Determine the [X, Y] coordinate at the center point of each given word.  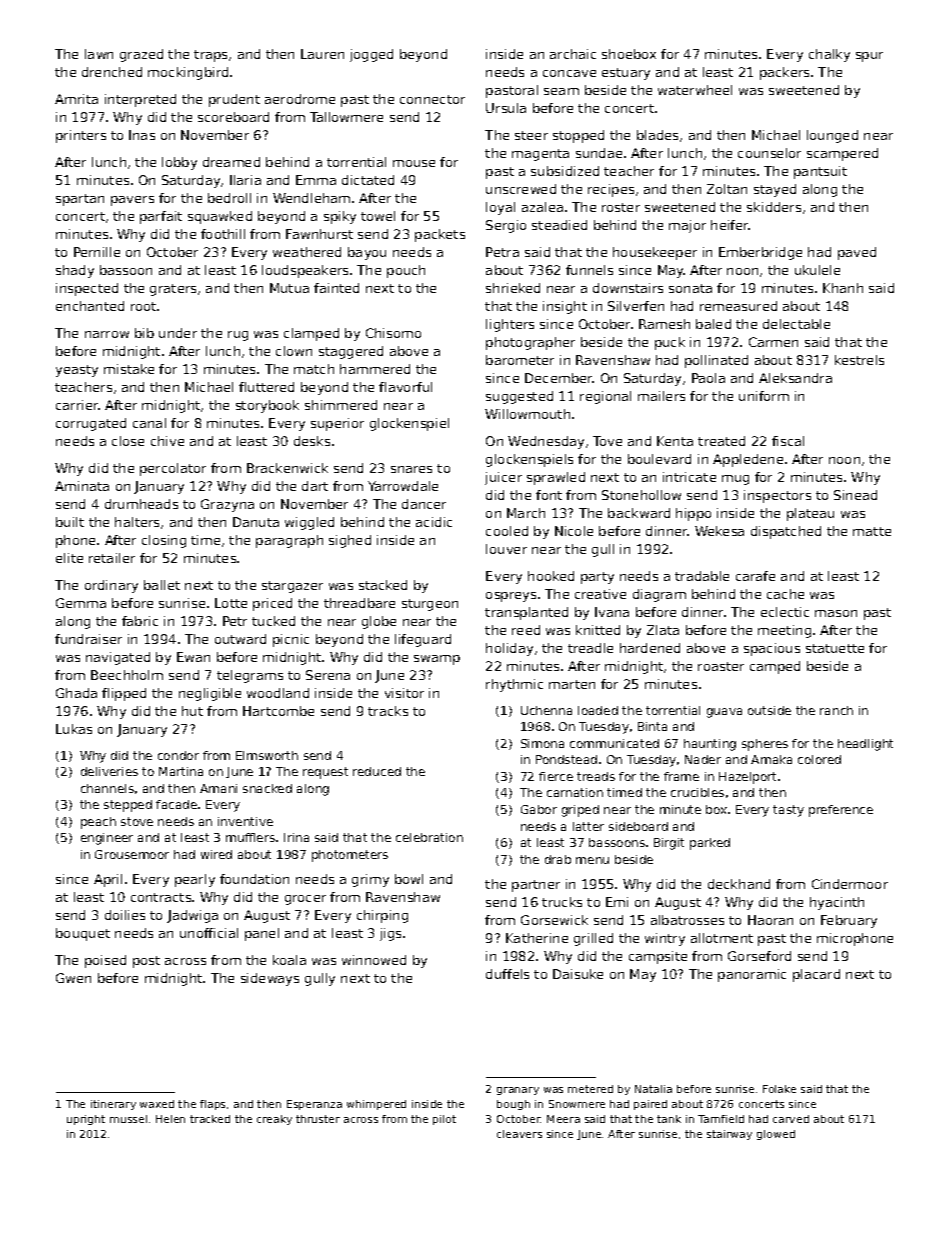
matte [872, 531]
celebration [429, 837]
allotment [722, 938]
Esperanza [314, 1105]
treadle [590, 648]
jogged [371, 55]
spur [869, 57]
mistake [129, 369]
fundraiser [88, 639]
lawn [99, 54]
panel [262, 934]
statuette [835, 648]
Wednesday [546, 442]
